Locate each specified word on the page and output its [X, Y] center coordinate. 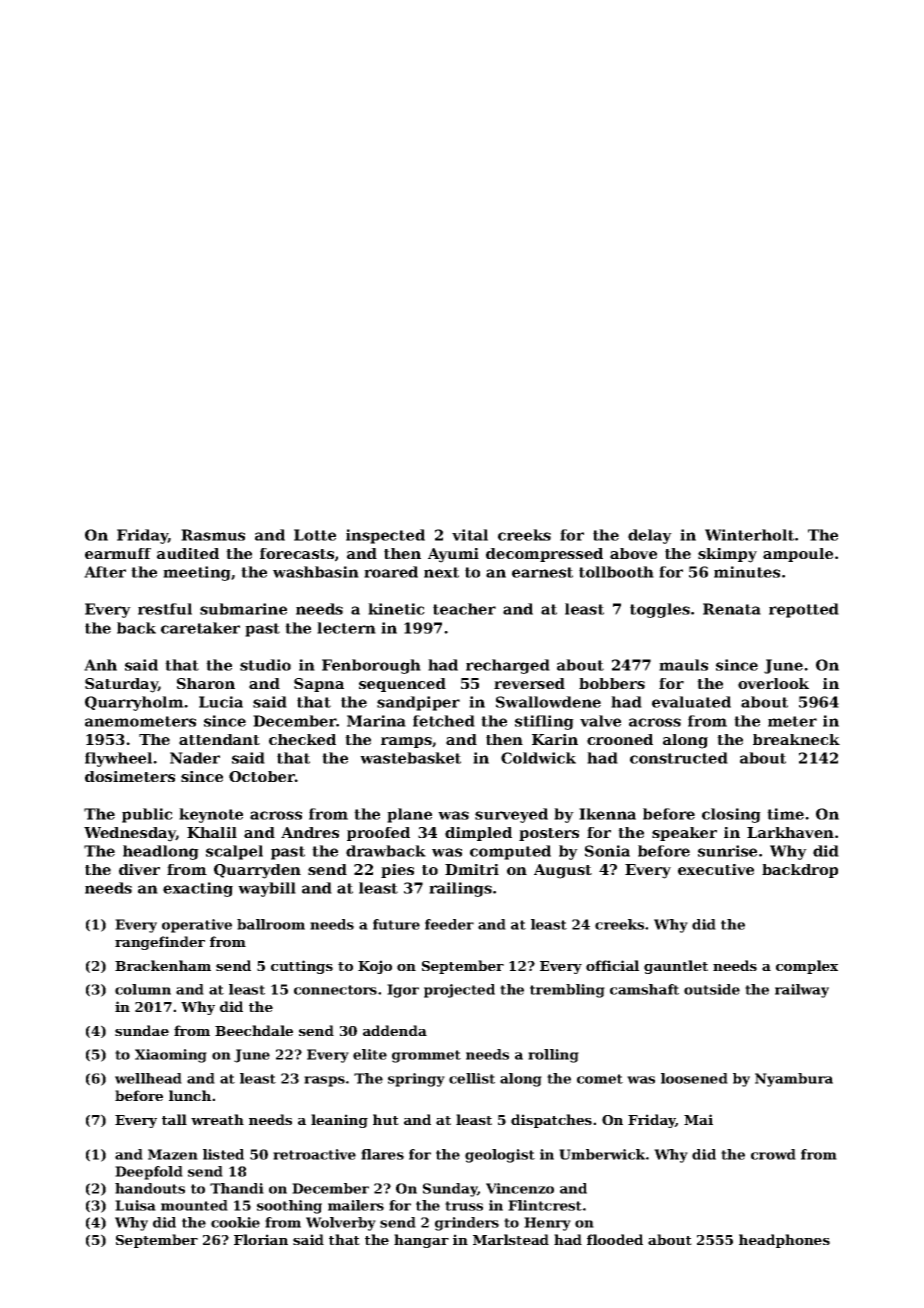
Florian [261, 1239]
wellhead [148, 1078]
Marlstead [511, 1239]
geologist [500, 1156]
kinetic [396, 609]
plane [409, 815]
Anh [100, 665]
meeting [197, 573]
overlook [773, 683]
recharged [508, 666]
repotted [804, 610]
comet [600, 1079]
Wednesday [130, 834]
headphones [784, 1241]
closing [731, 815]
